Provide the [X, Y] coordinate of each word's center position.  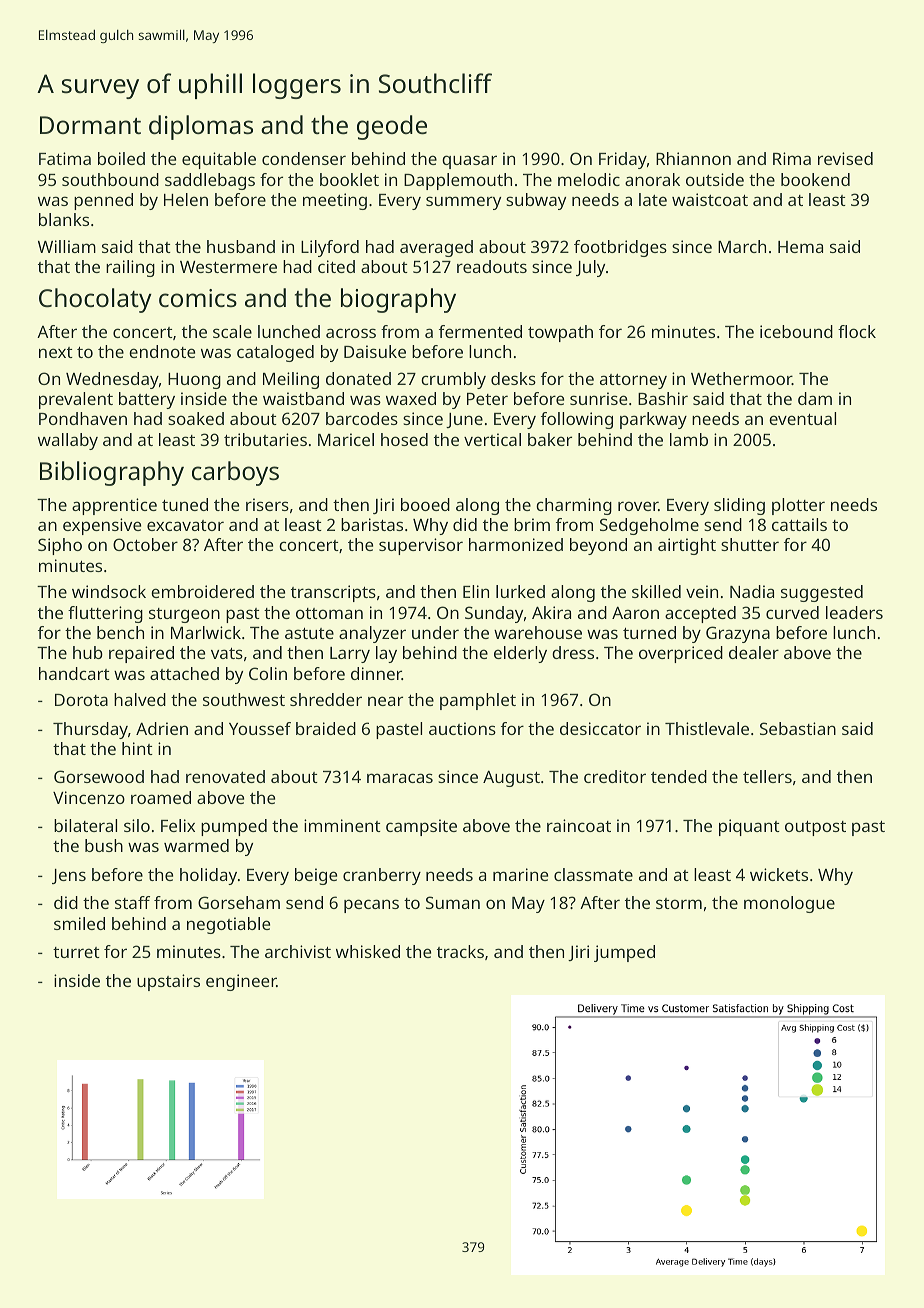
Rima [792, 158]
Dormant [90, 125]
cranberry [382, 876]
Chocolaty [95, 300]
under [435, 632]
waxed [411, 398]
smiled [79, 923]
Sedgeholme [649, 526]
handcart [74, 673]
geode [392, 127]
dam [815, 398]
